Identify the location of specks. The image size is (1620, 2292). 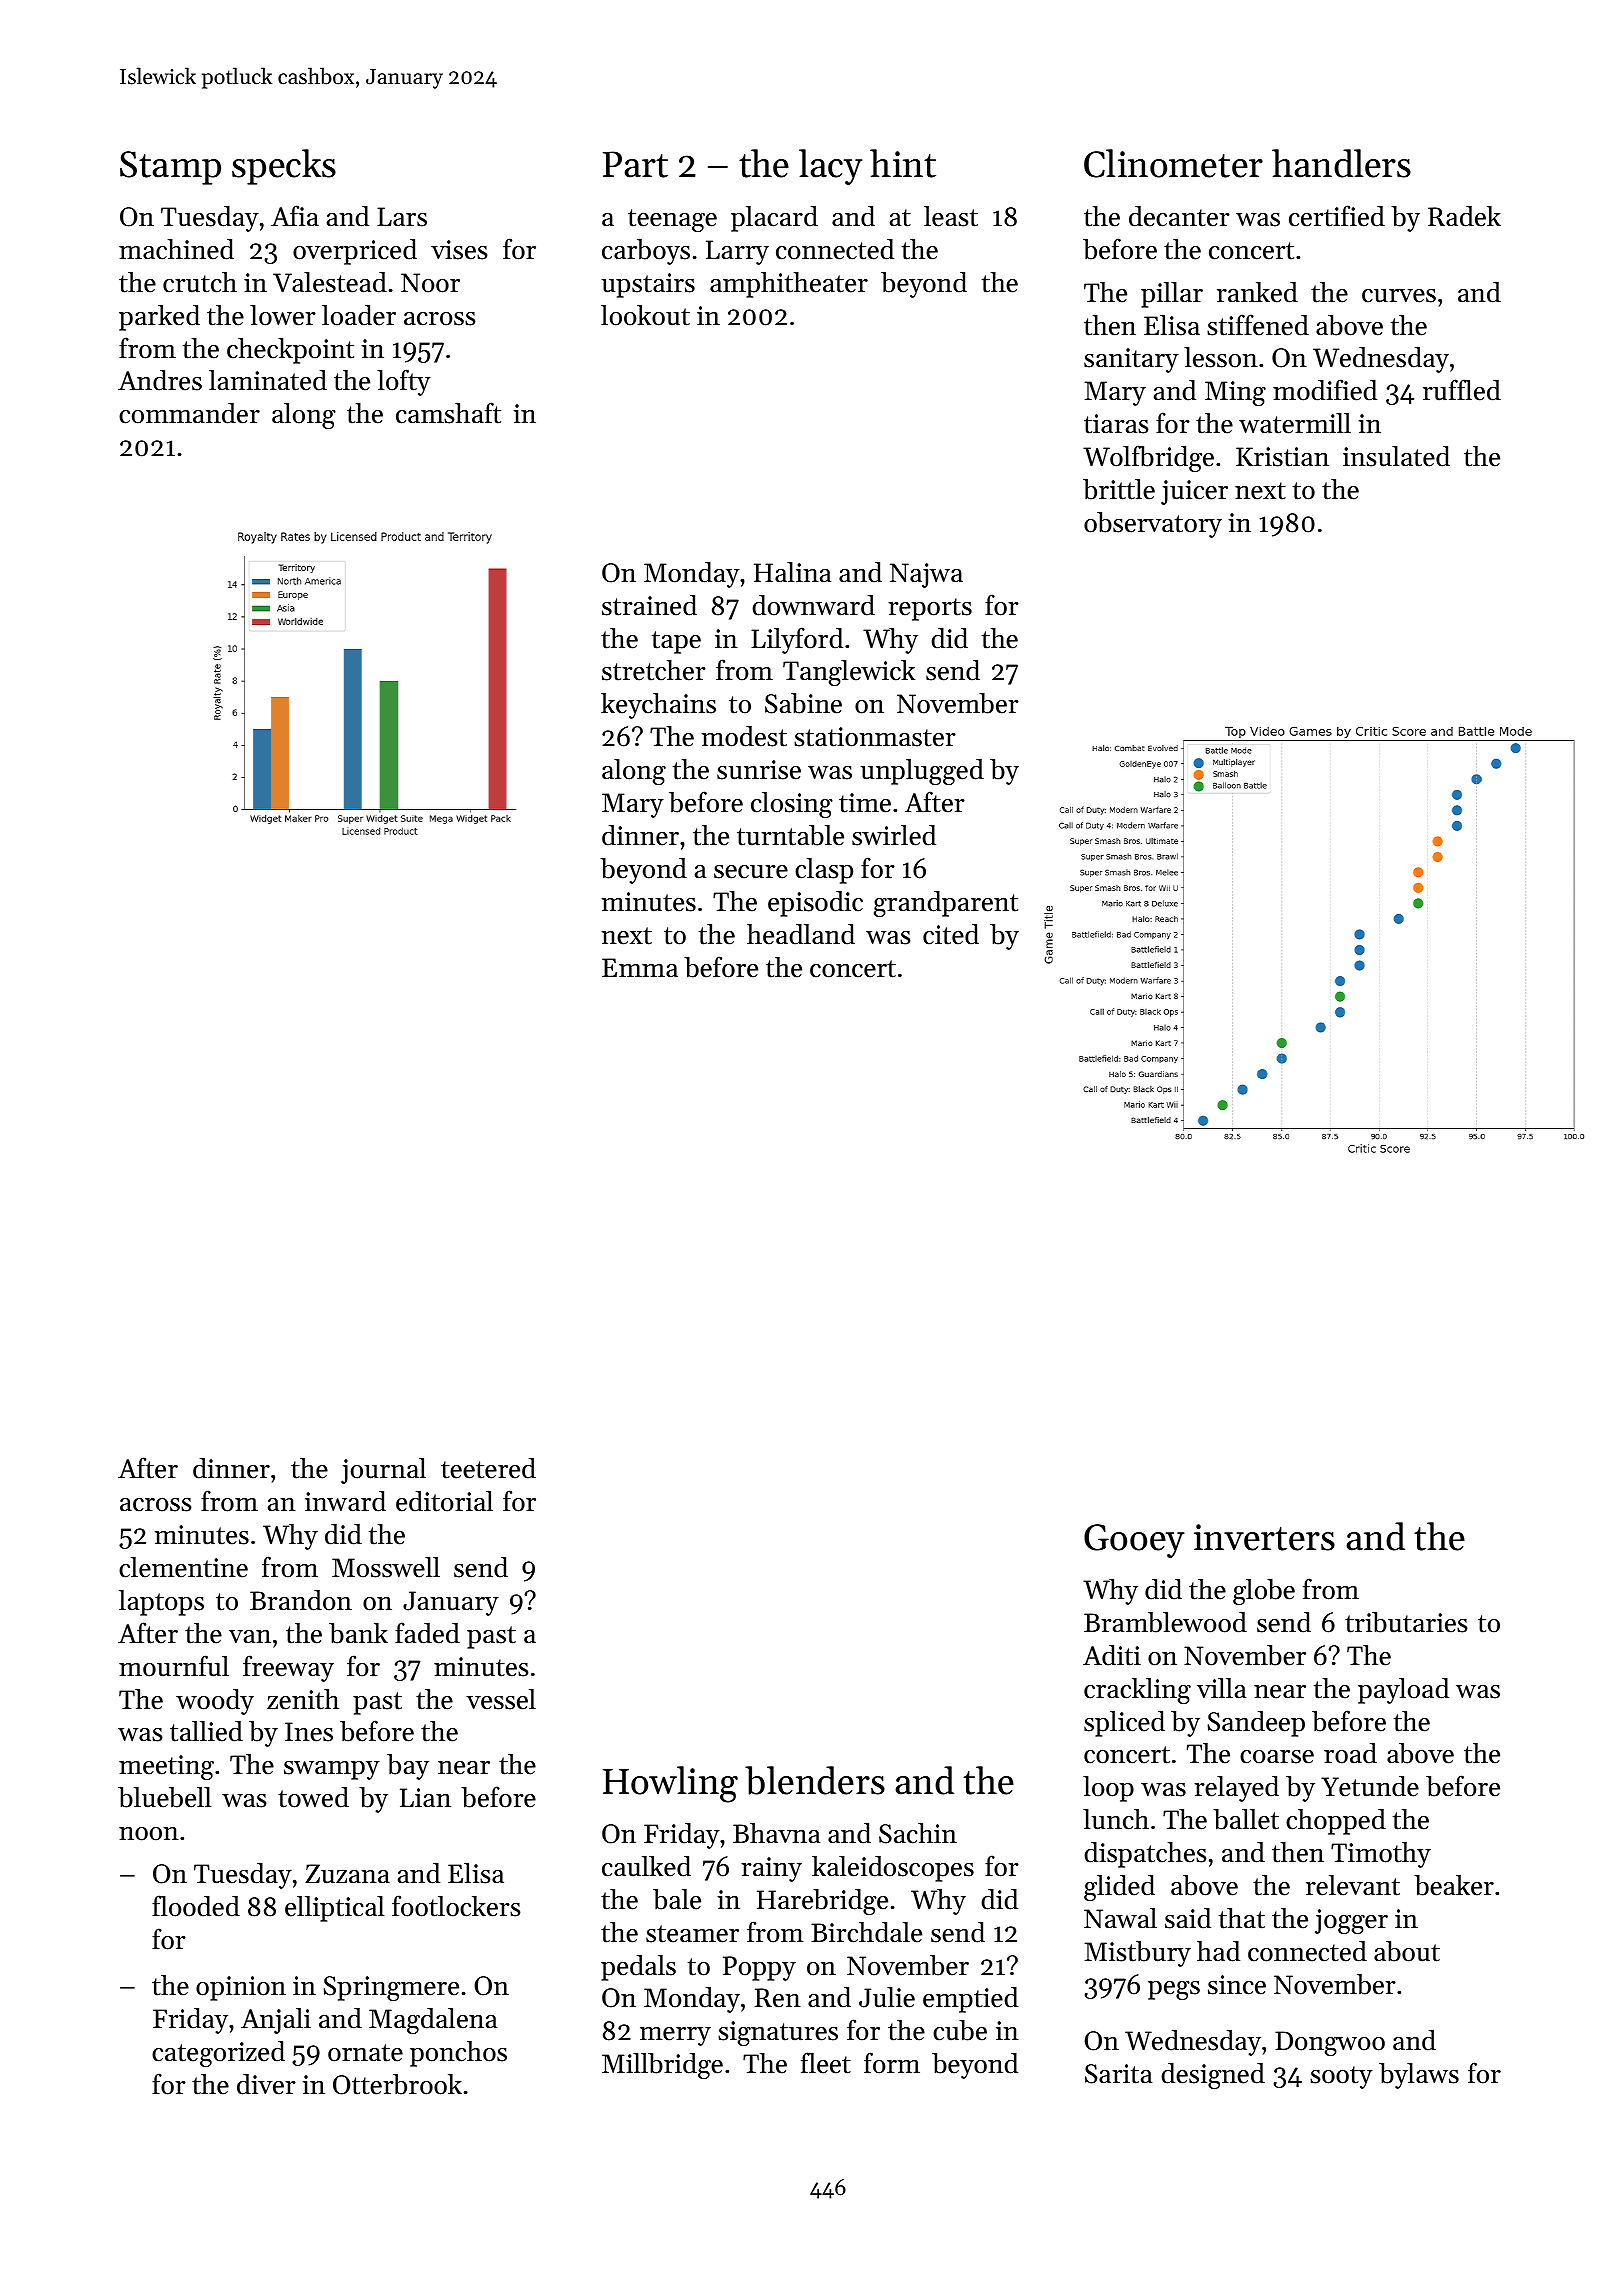
(284, 167).
